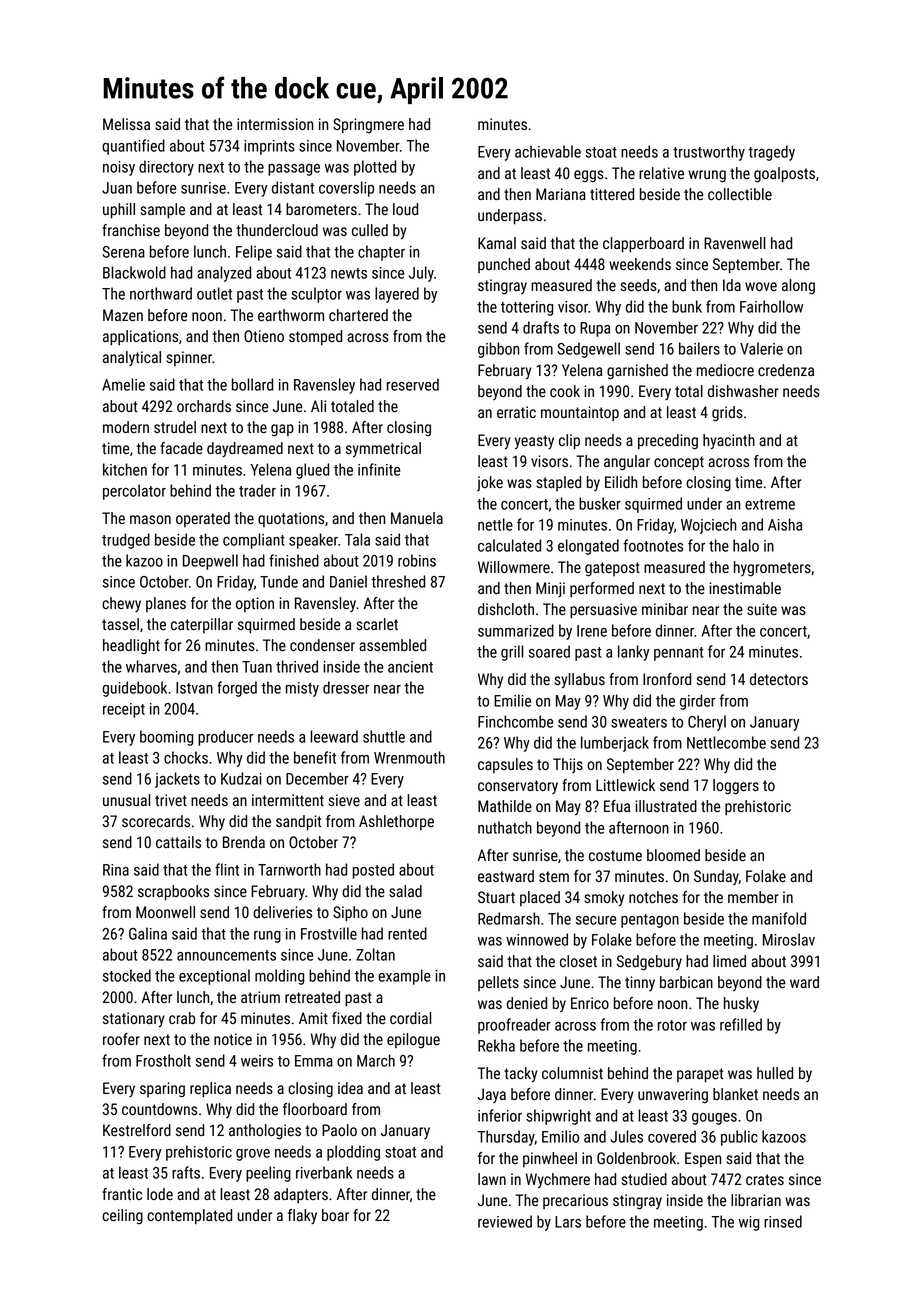  Describe the element at coordinates (131, 230) in the image. I see `franchise` at that location.
